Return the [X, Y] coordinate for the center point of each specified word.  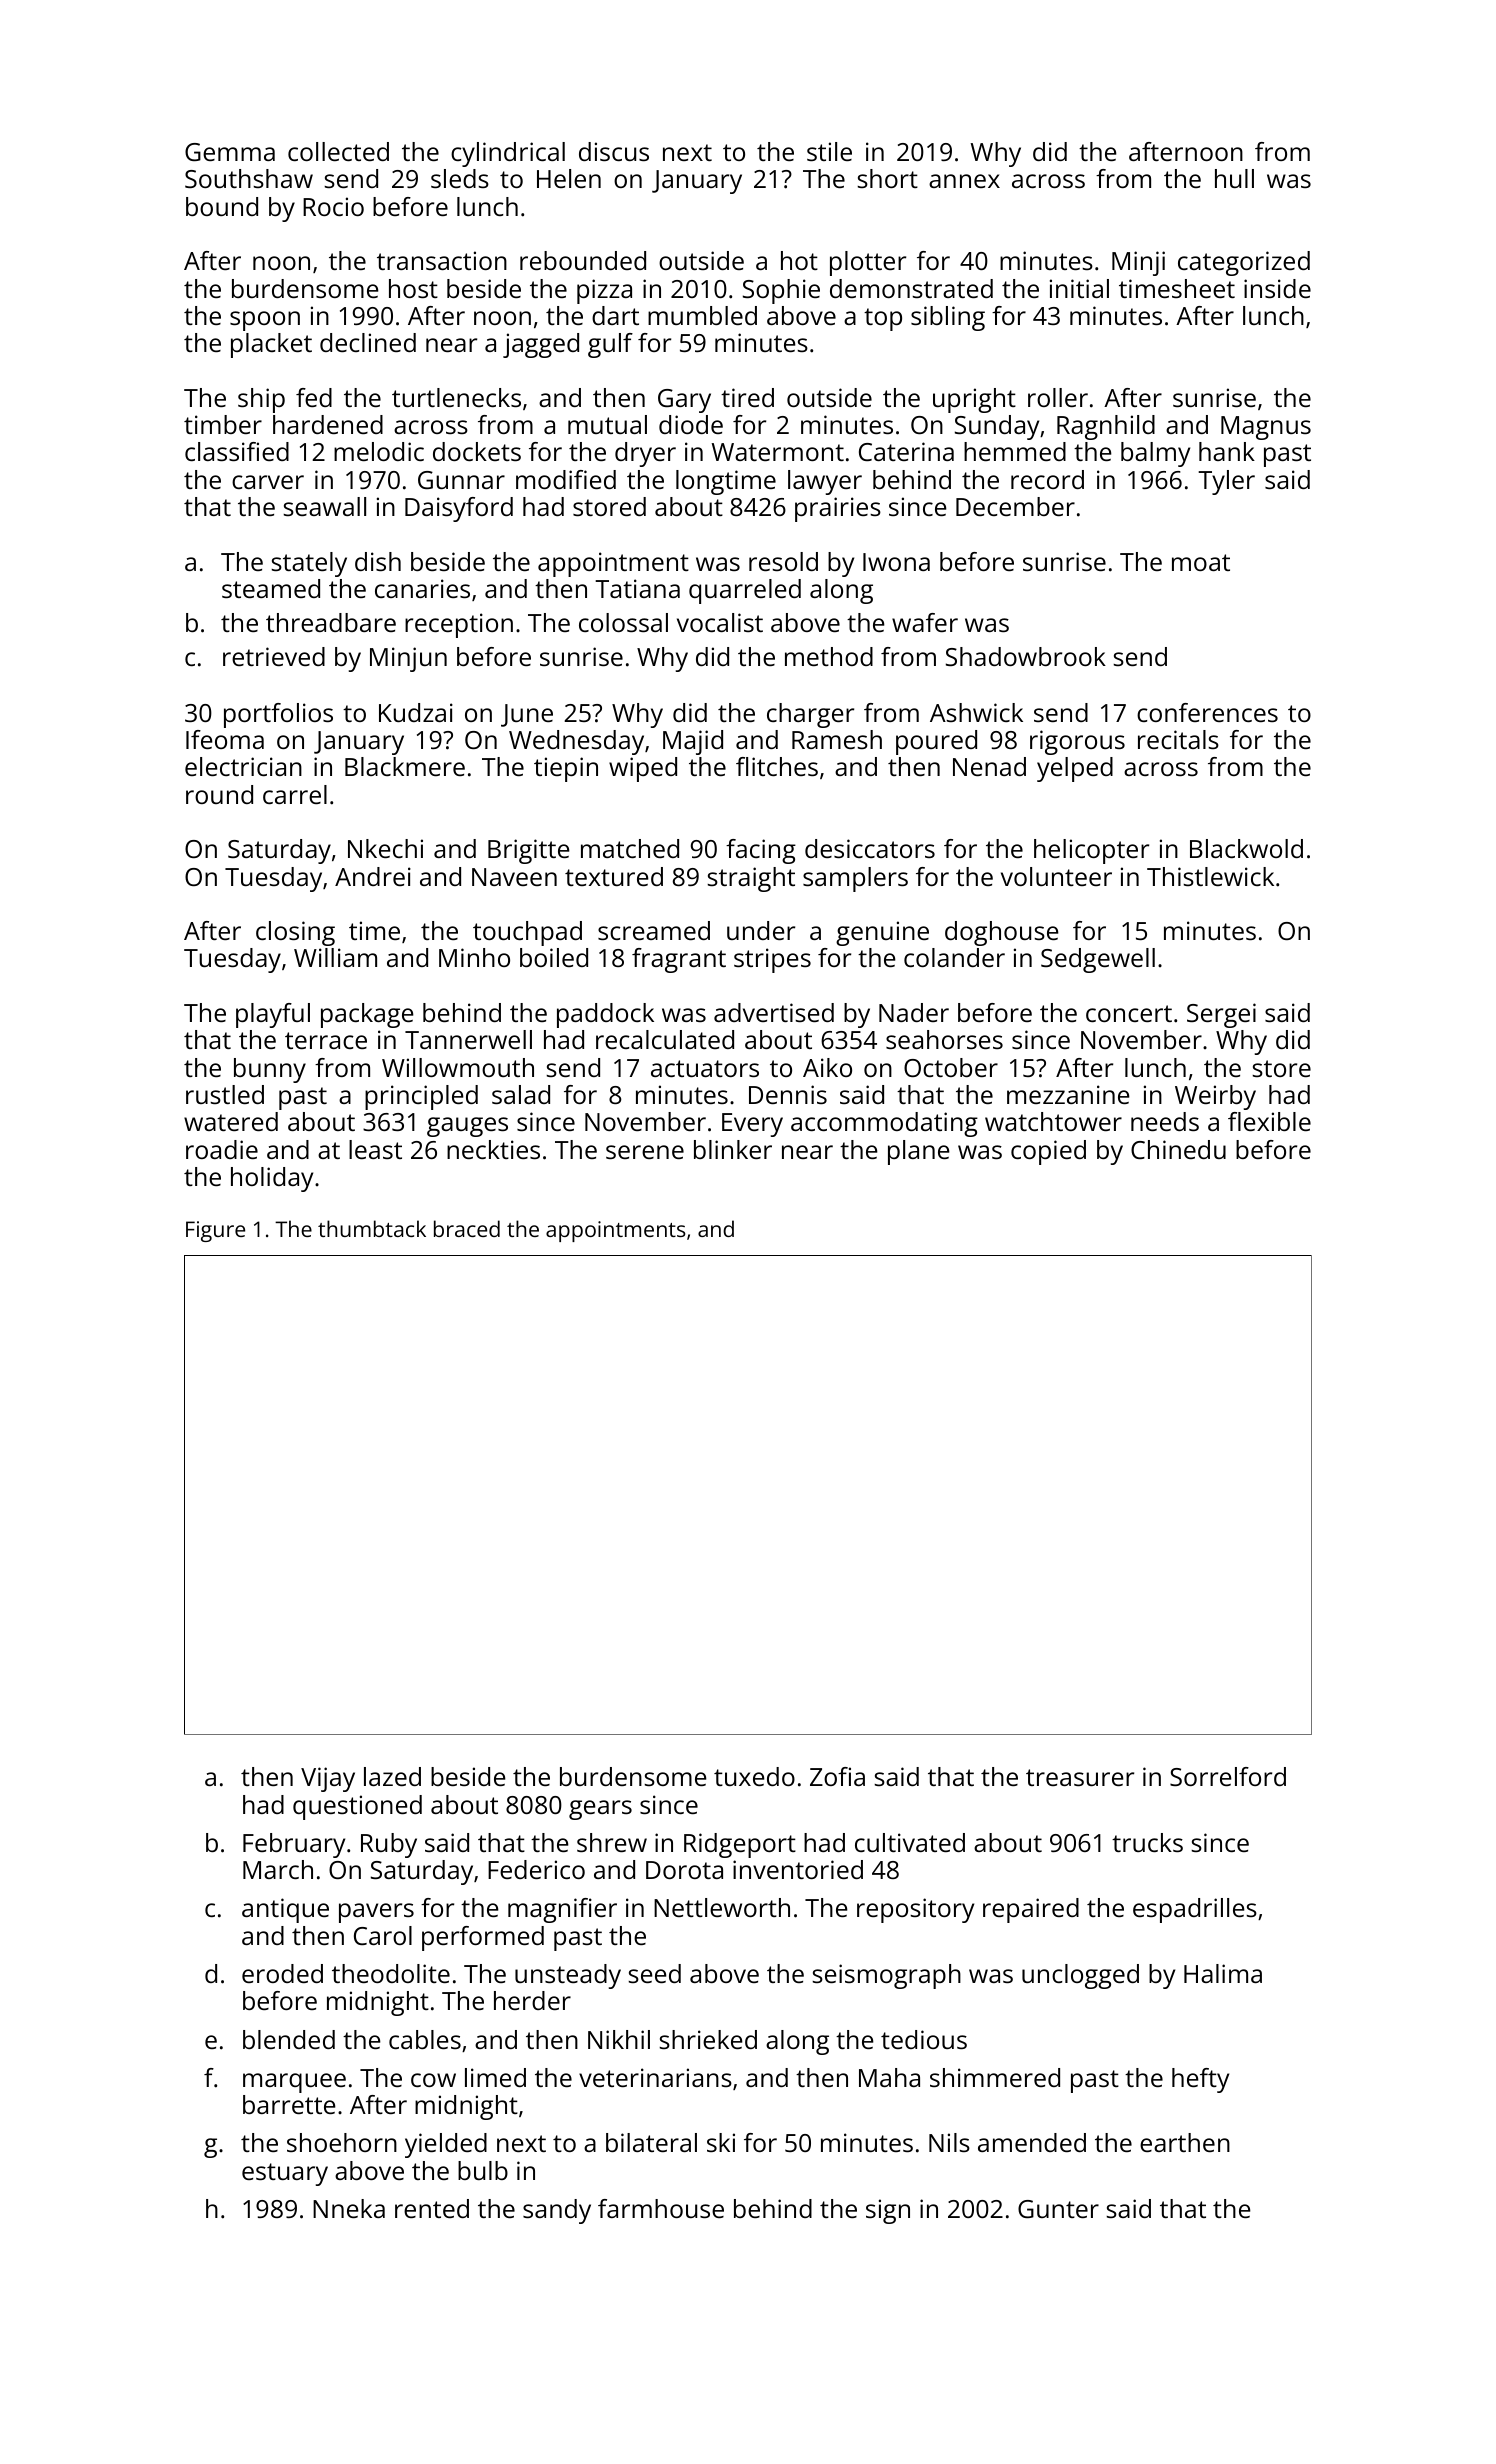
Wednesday [576, 742]
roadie [222, 1149]
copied [1048, 1152]
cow [433, 2080]
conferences [1207, 712]
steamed [271, 588]
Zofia [837, 1776]
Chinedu [1178, 1149]
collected [338, 151]
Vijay [328, 1779]
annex [964, 181]
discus [614, 151]
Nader [914, 1012]
